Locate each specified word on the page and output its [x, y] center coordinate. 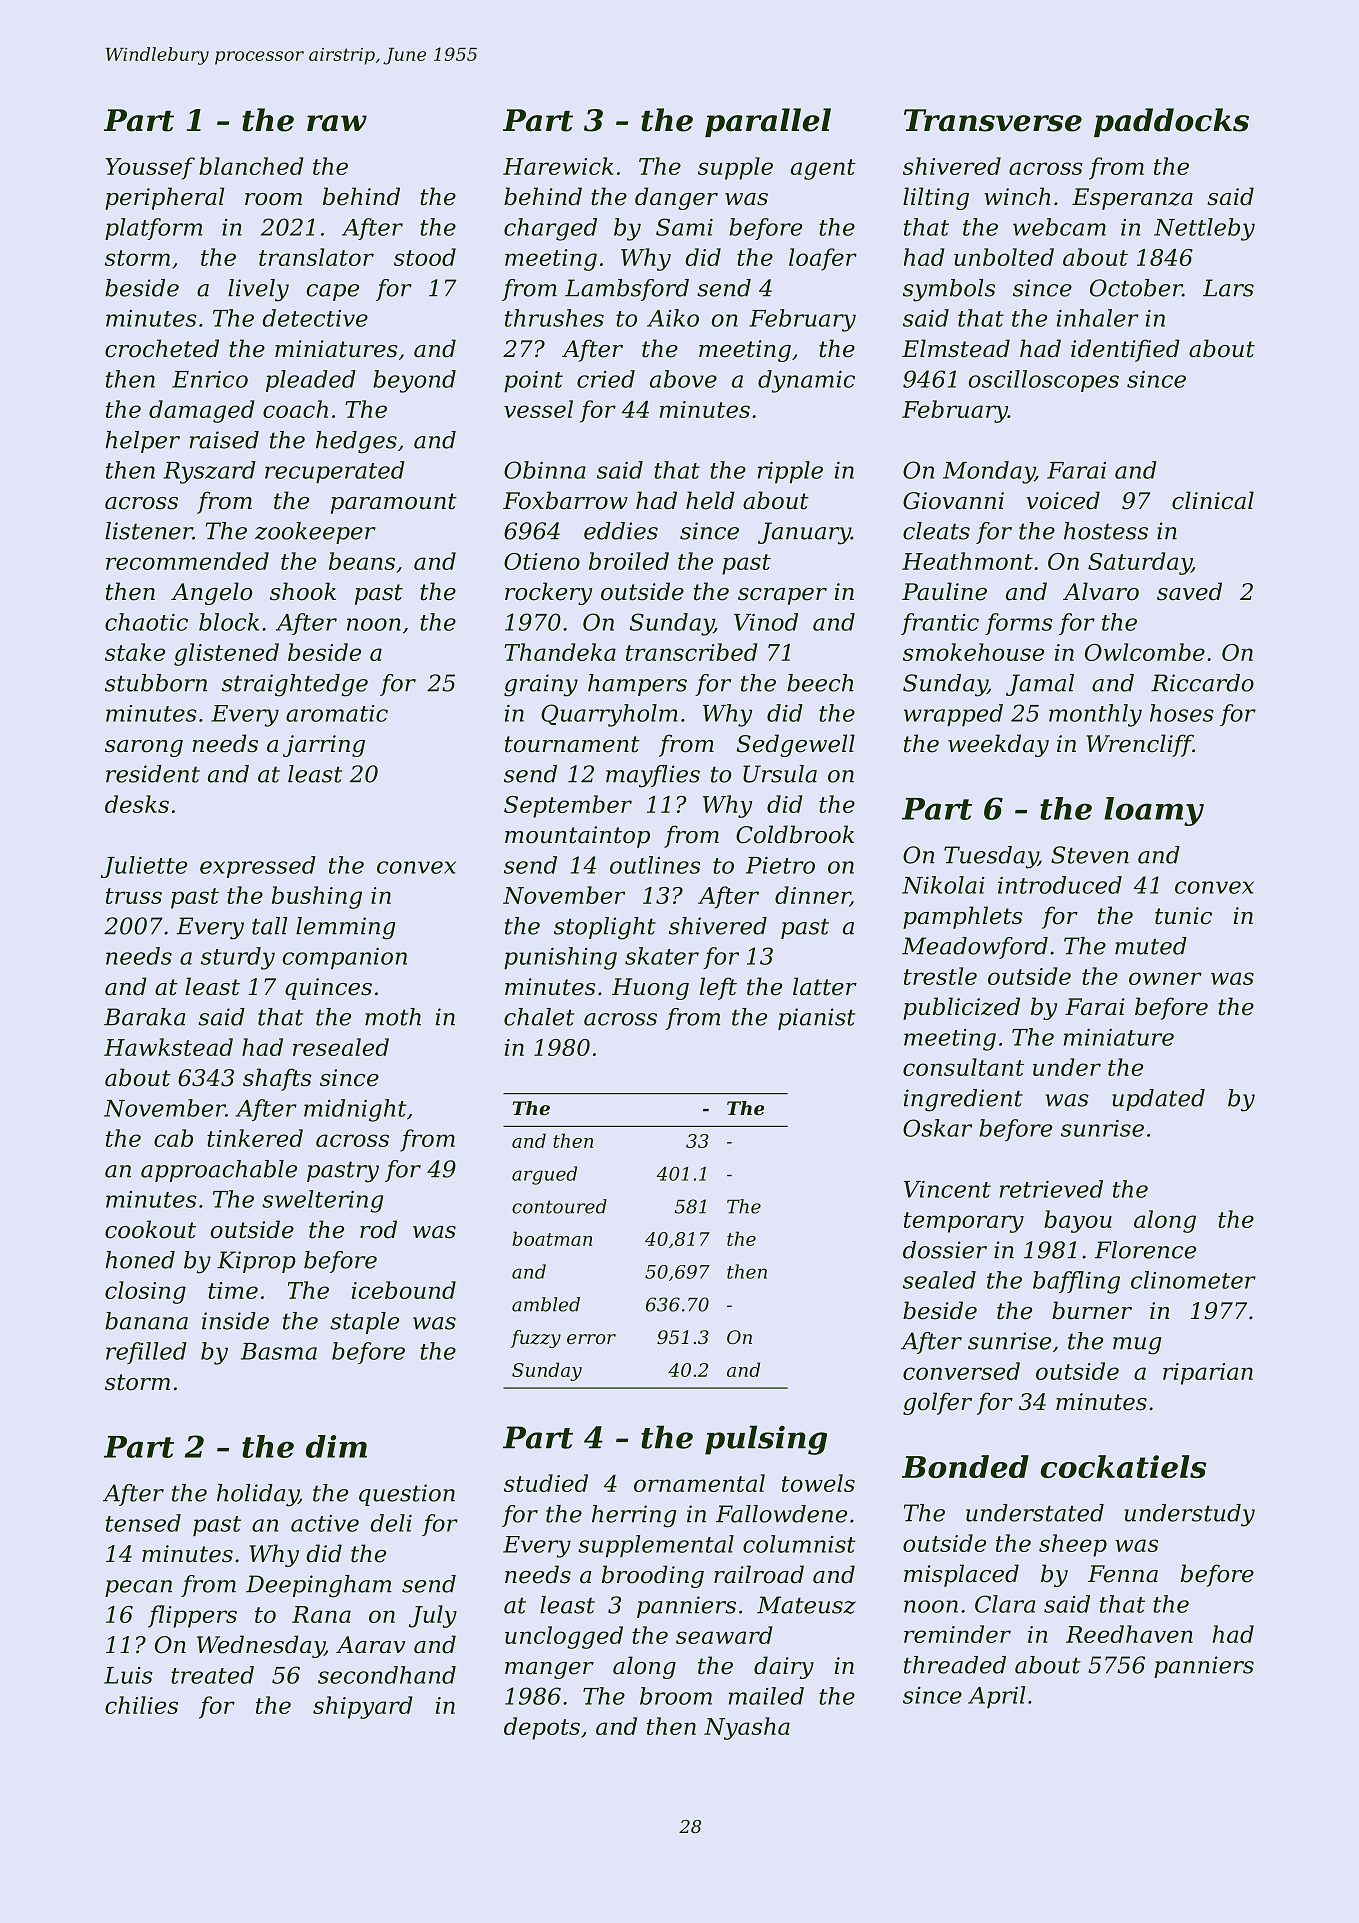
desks [137, 804]
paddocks [1171, 122]
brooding [653, 1576]
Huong [650, 989]
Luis [128, 1675]
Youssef [150, 168]
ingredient [963, 1100]
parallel [768, 122]
